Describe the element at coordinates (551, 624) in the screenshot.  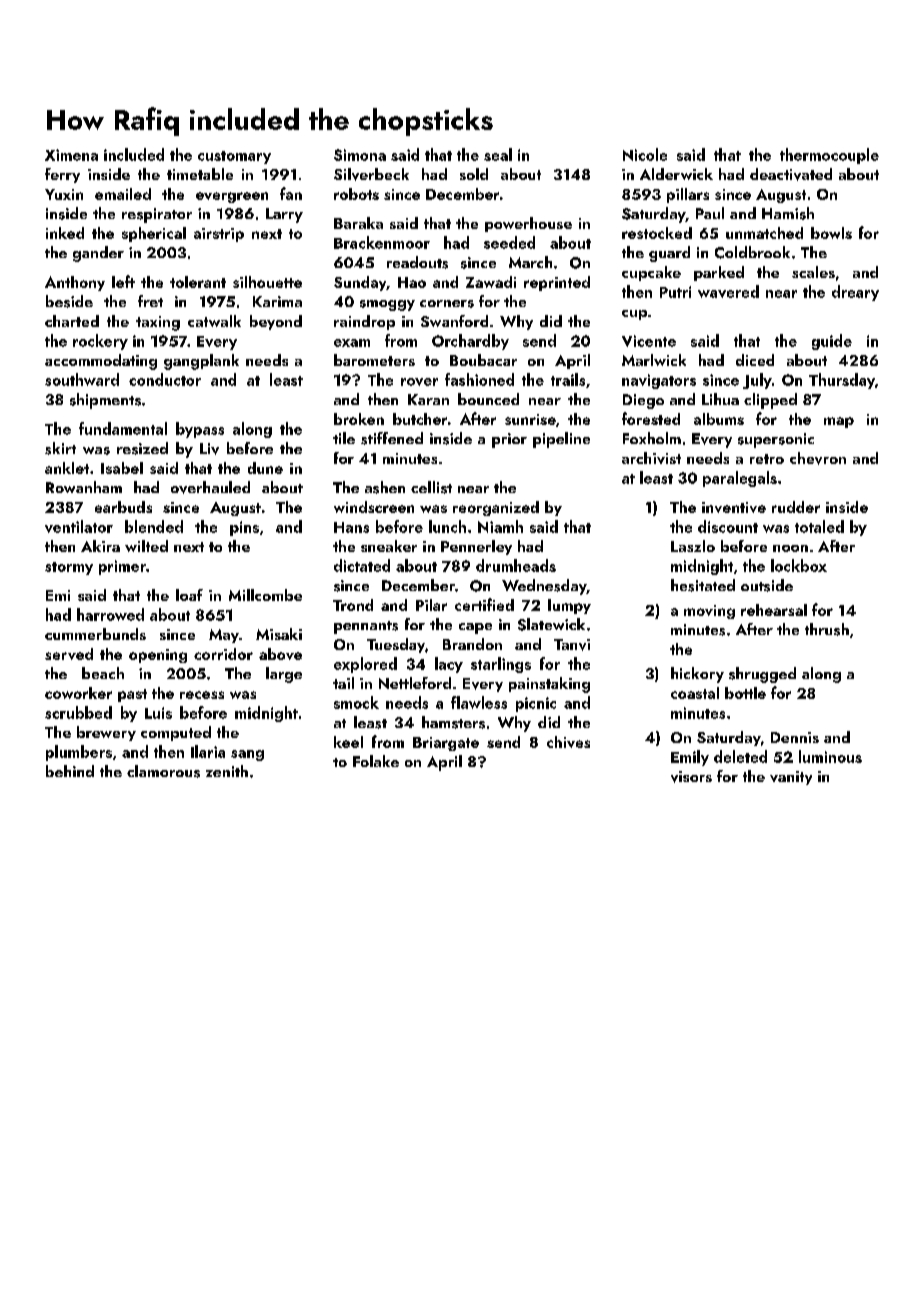
I see `Slatewick` at that location.
